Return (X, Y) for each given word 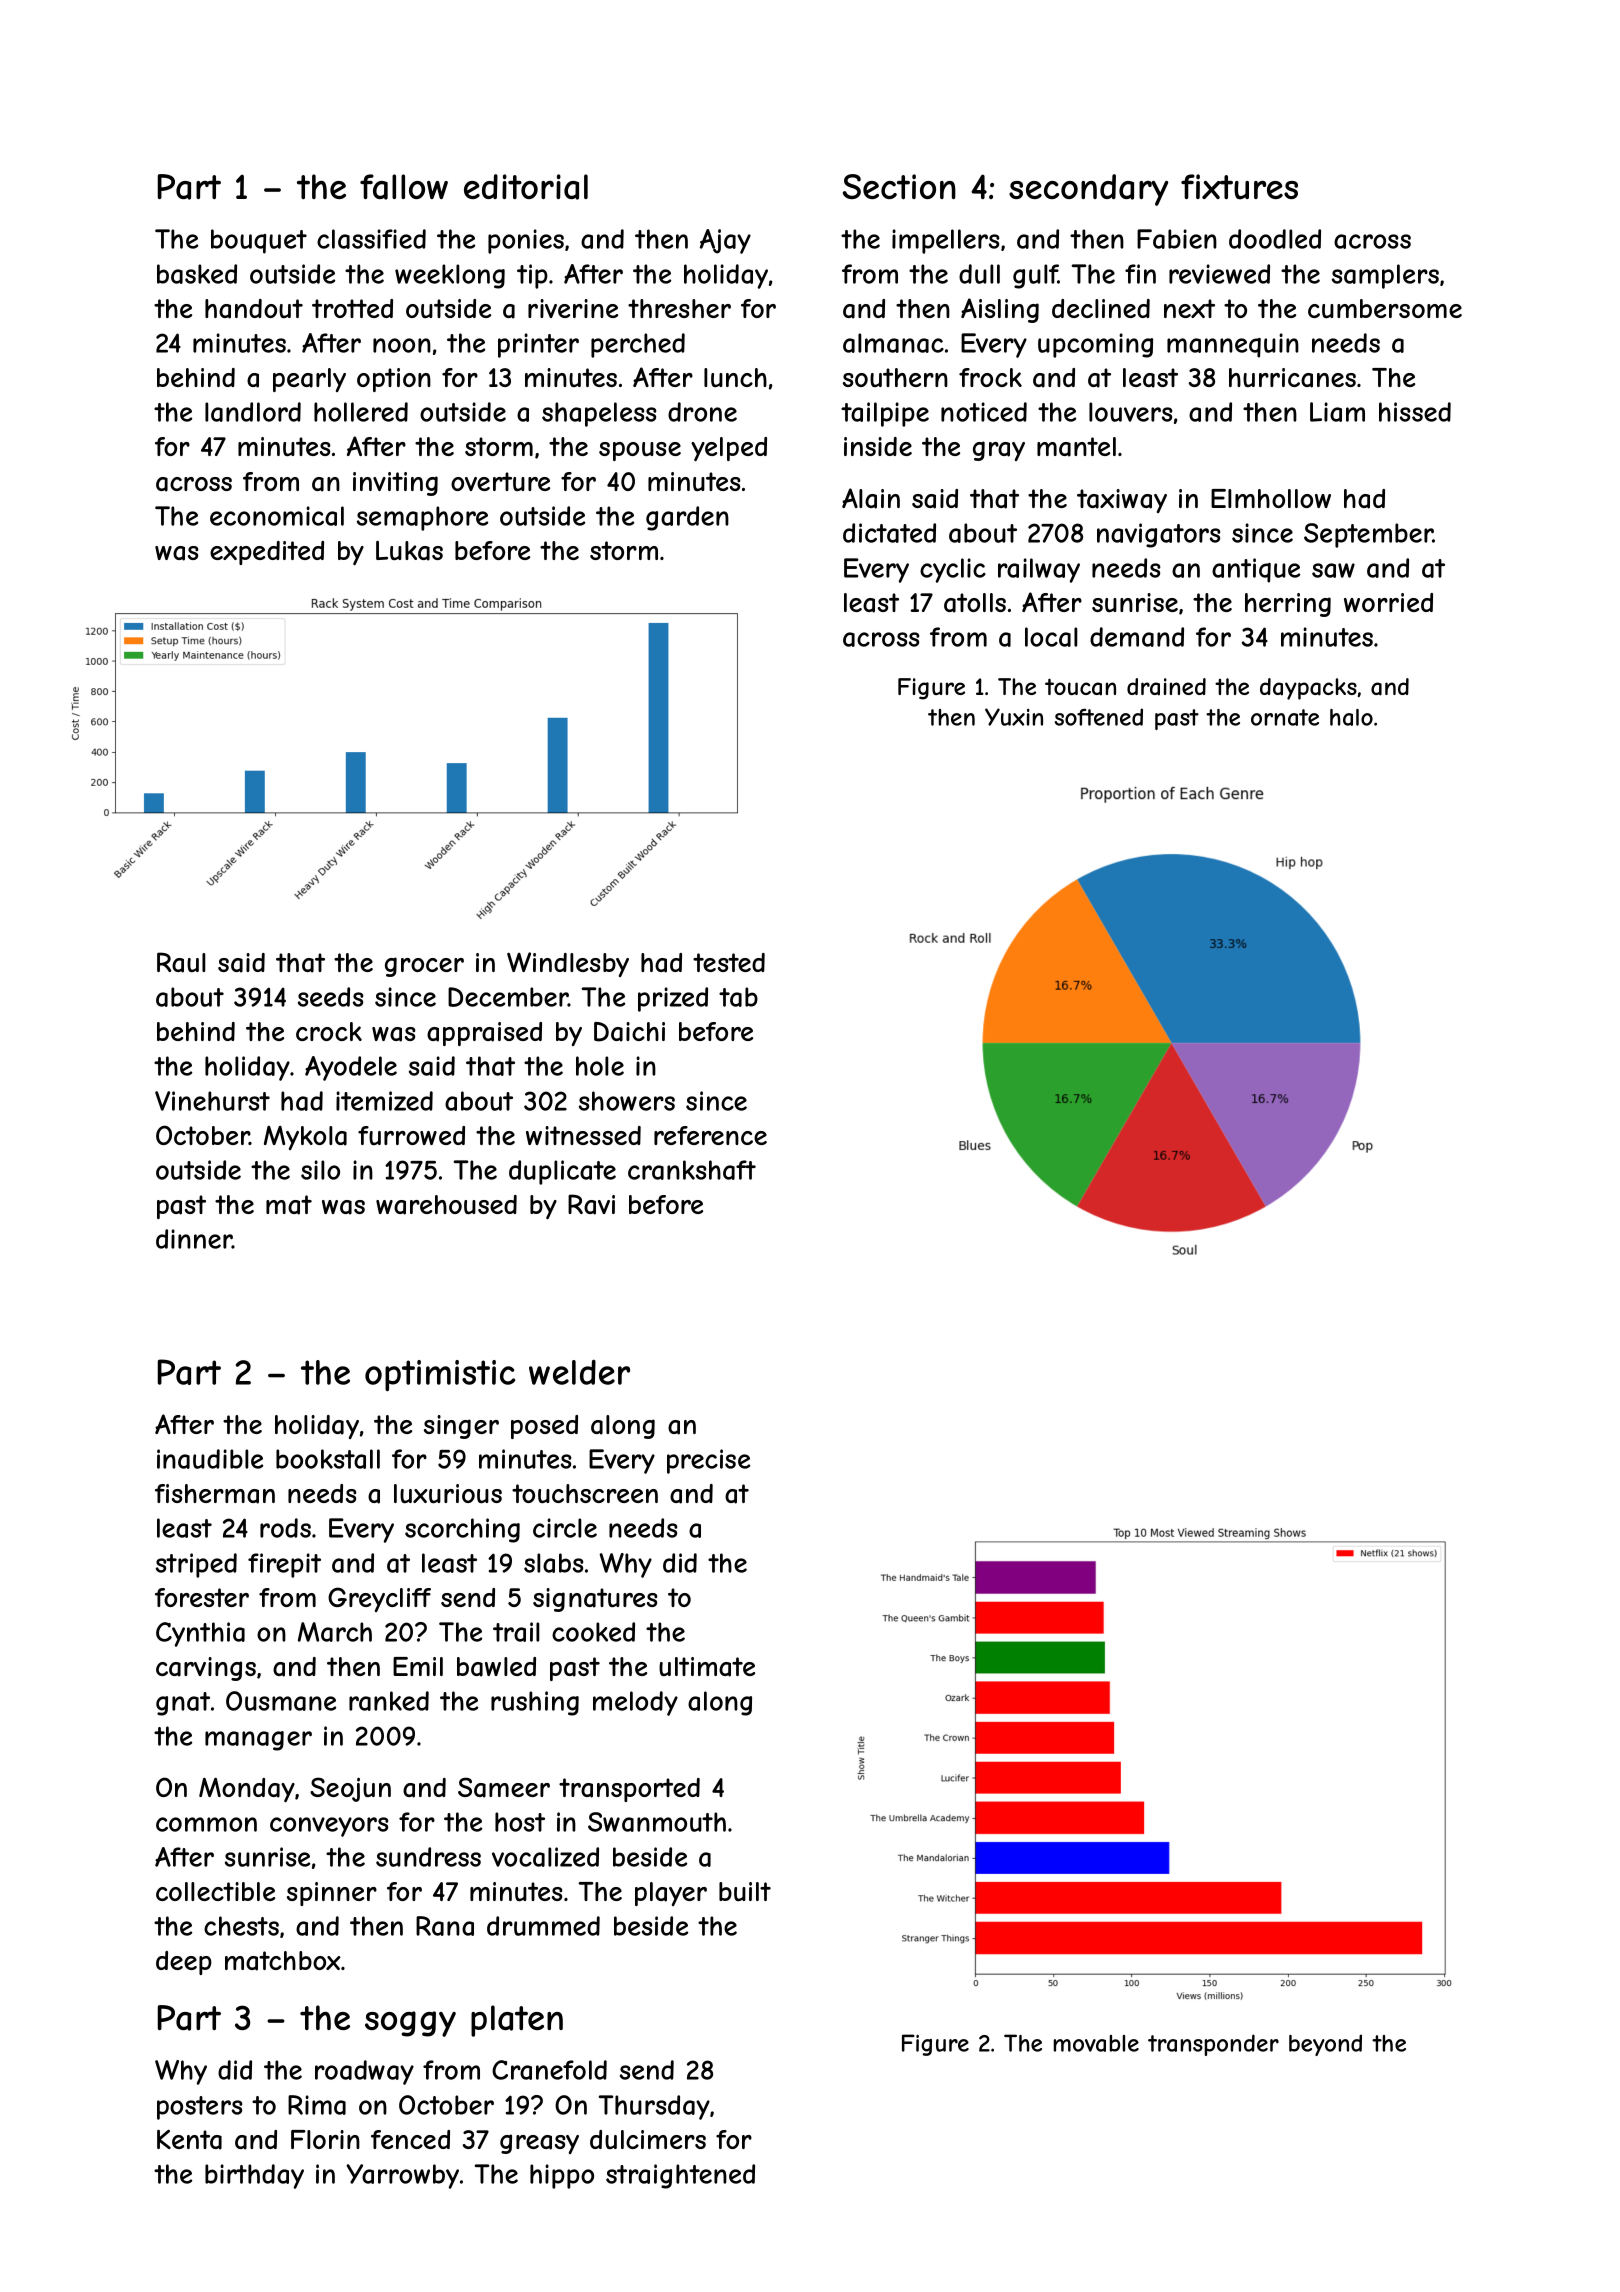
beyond (1325, 2045)
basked (197, 274)
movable (1096, 2043)
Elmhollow (1271, 498)
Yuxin (1014, 717)
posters (199, 2108)
